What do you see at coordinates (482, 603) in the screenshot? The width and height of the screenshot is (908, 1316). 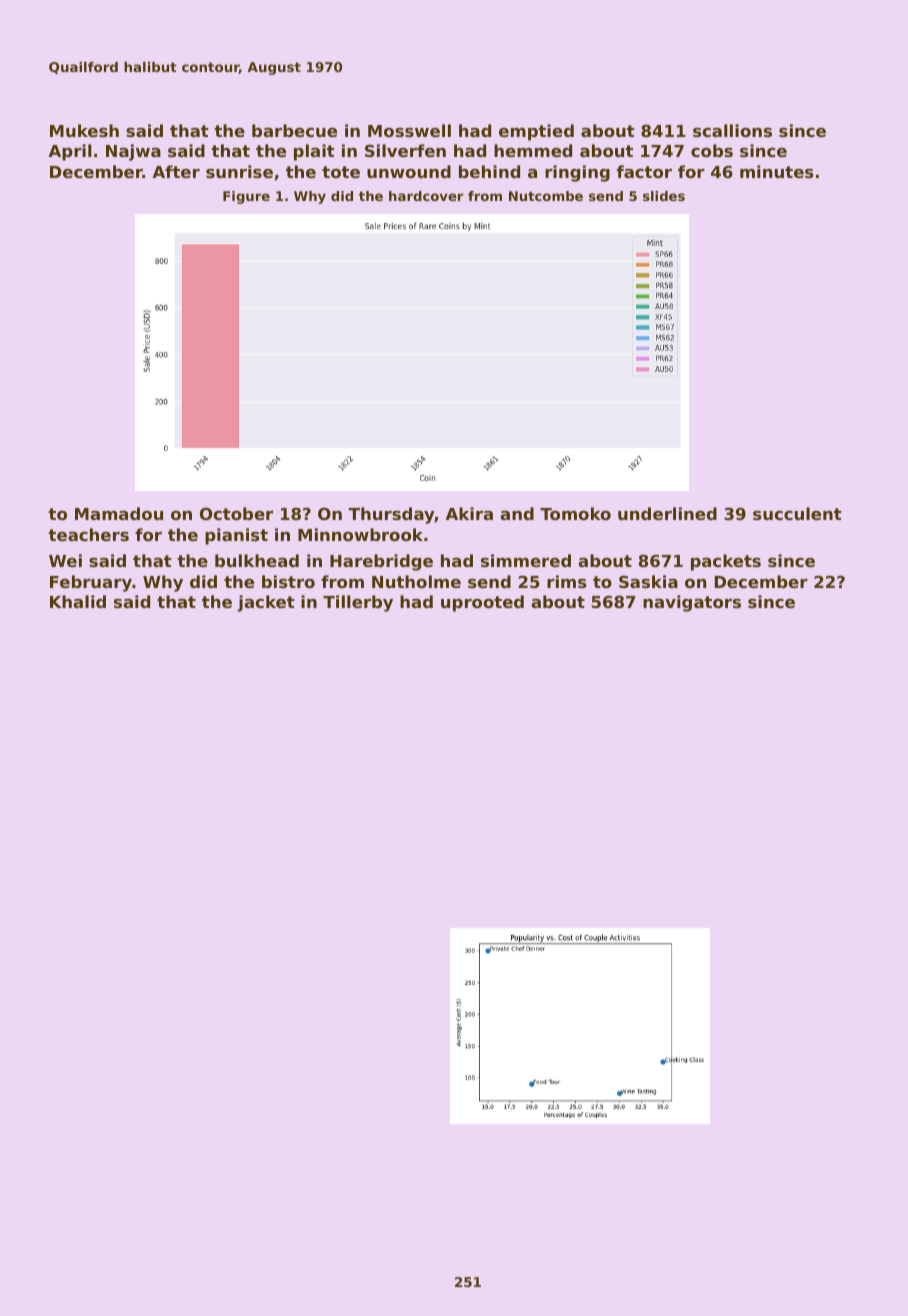 I see `uprooted` at bounding box center [482, 603].
